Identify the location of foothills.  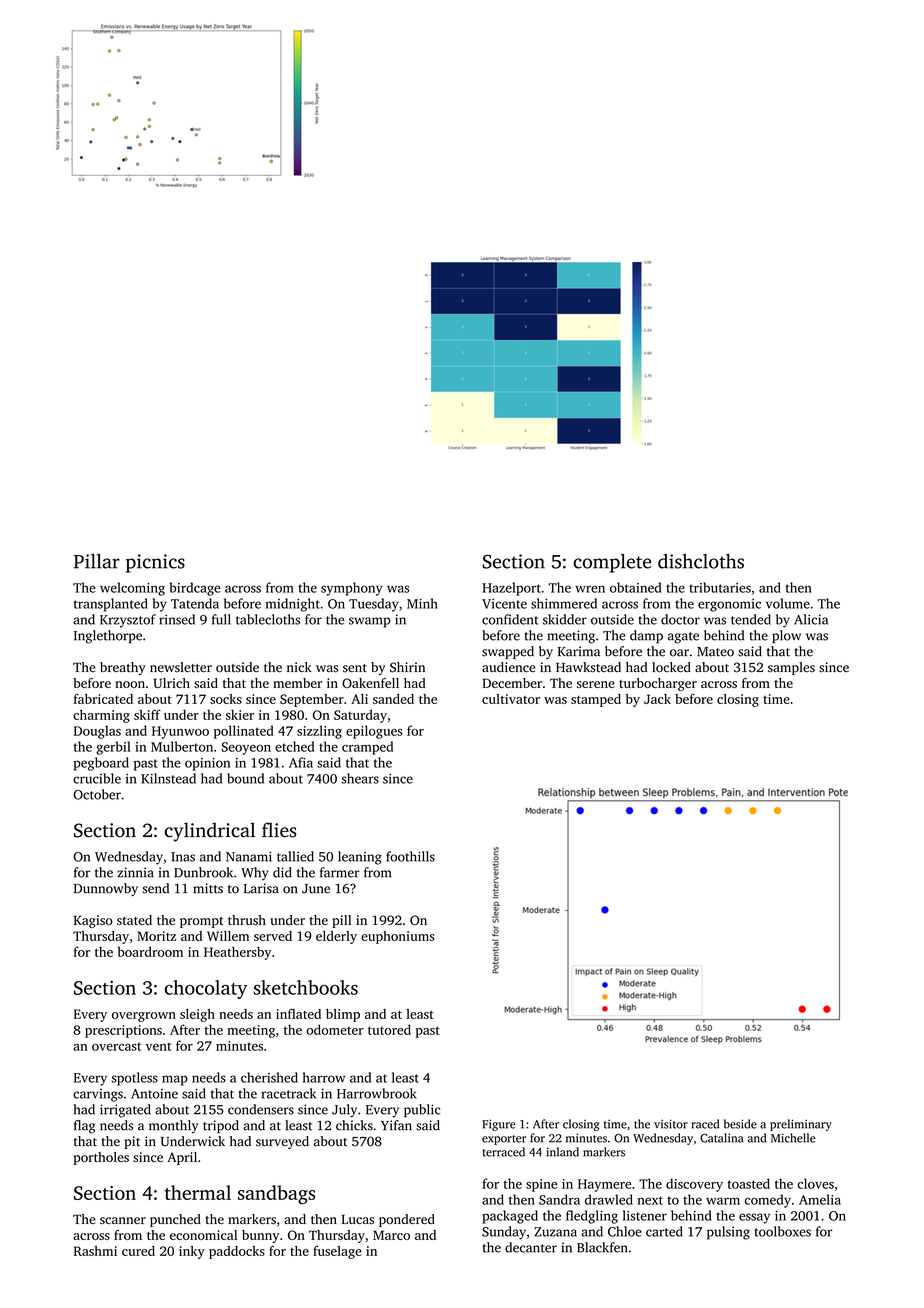
(410, 856).
